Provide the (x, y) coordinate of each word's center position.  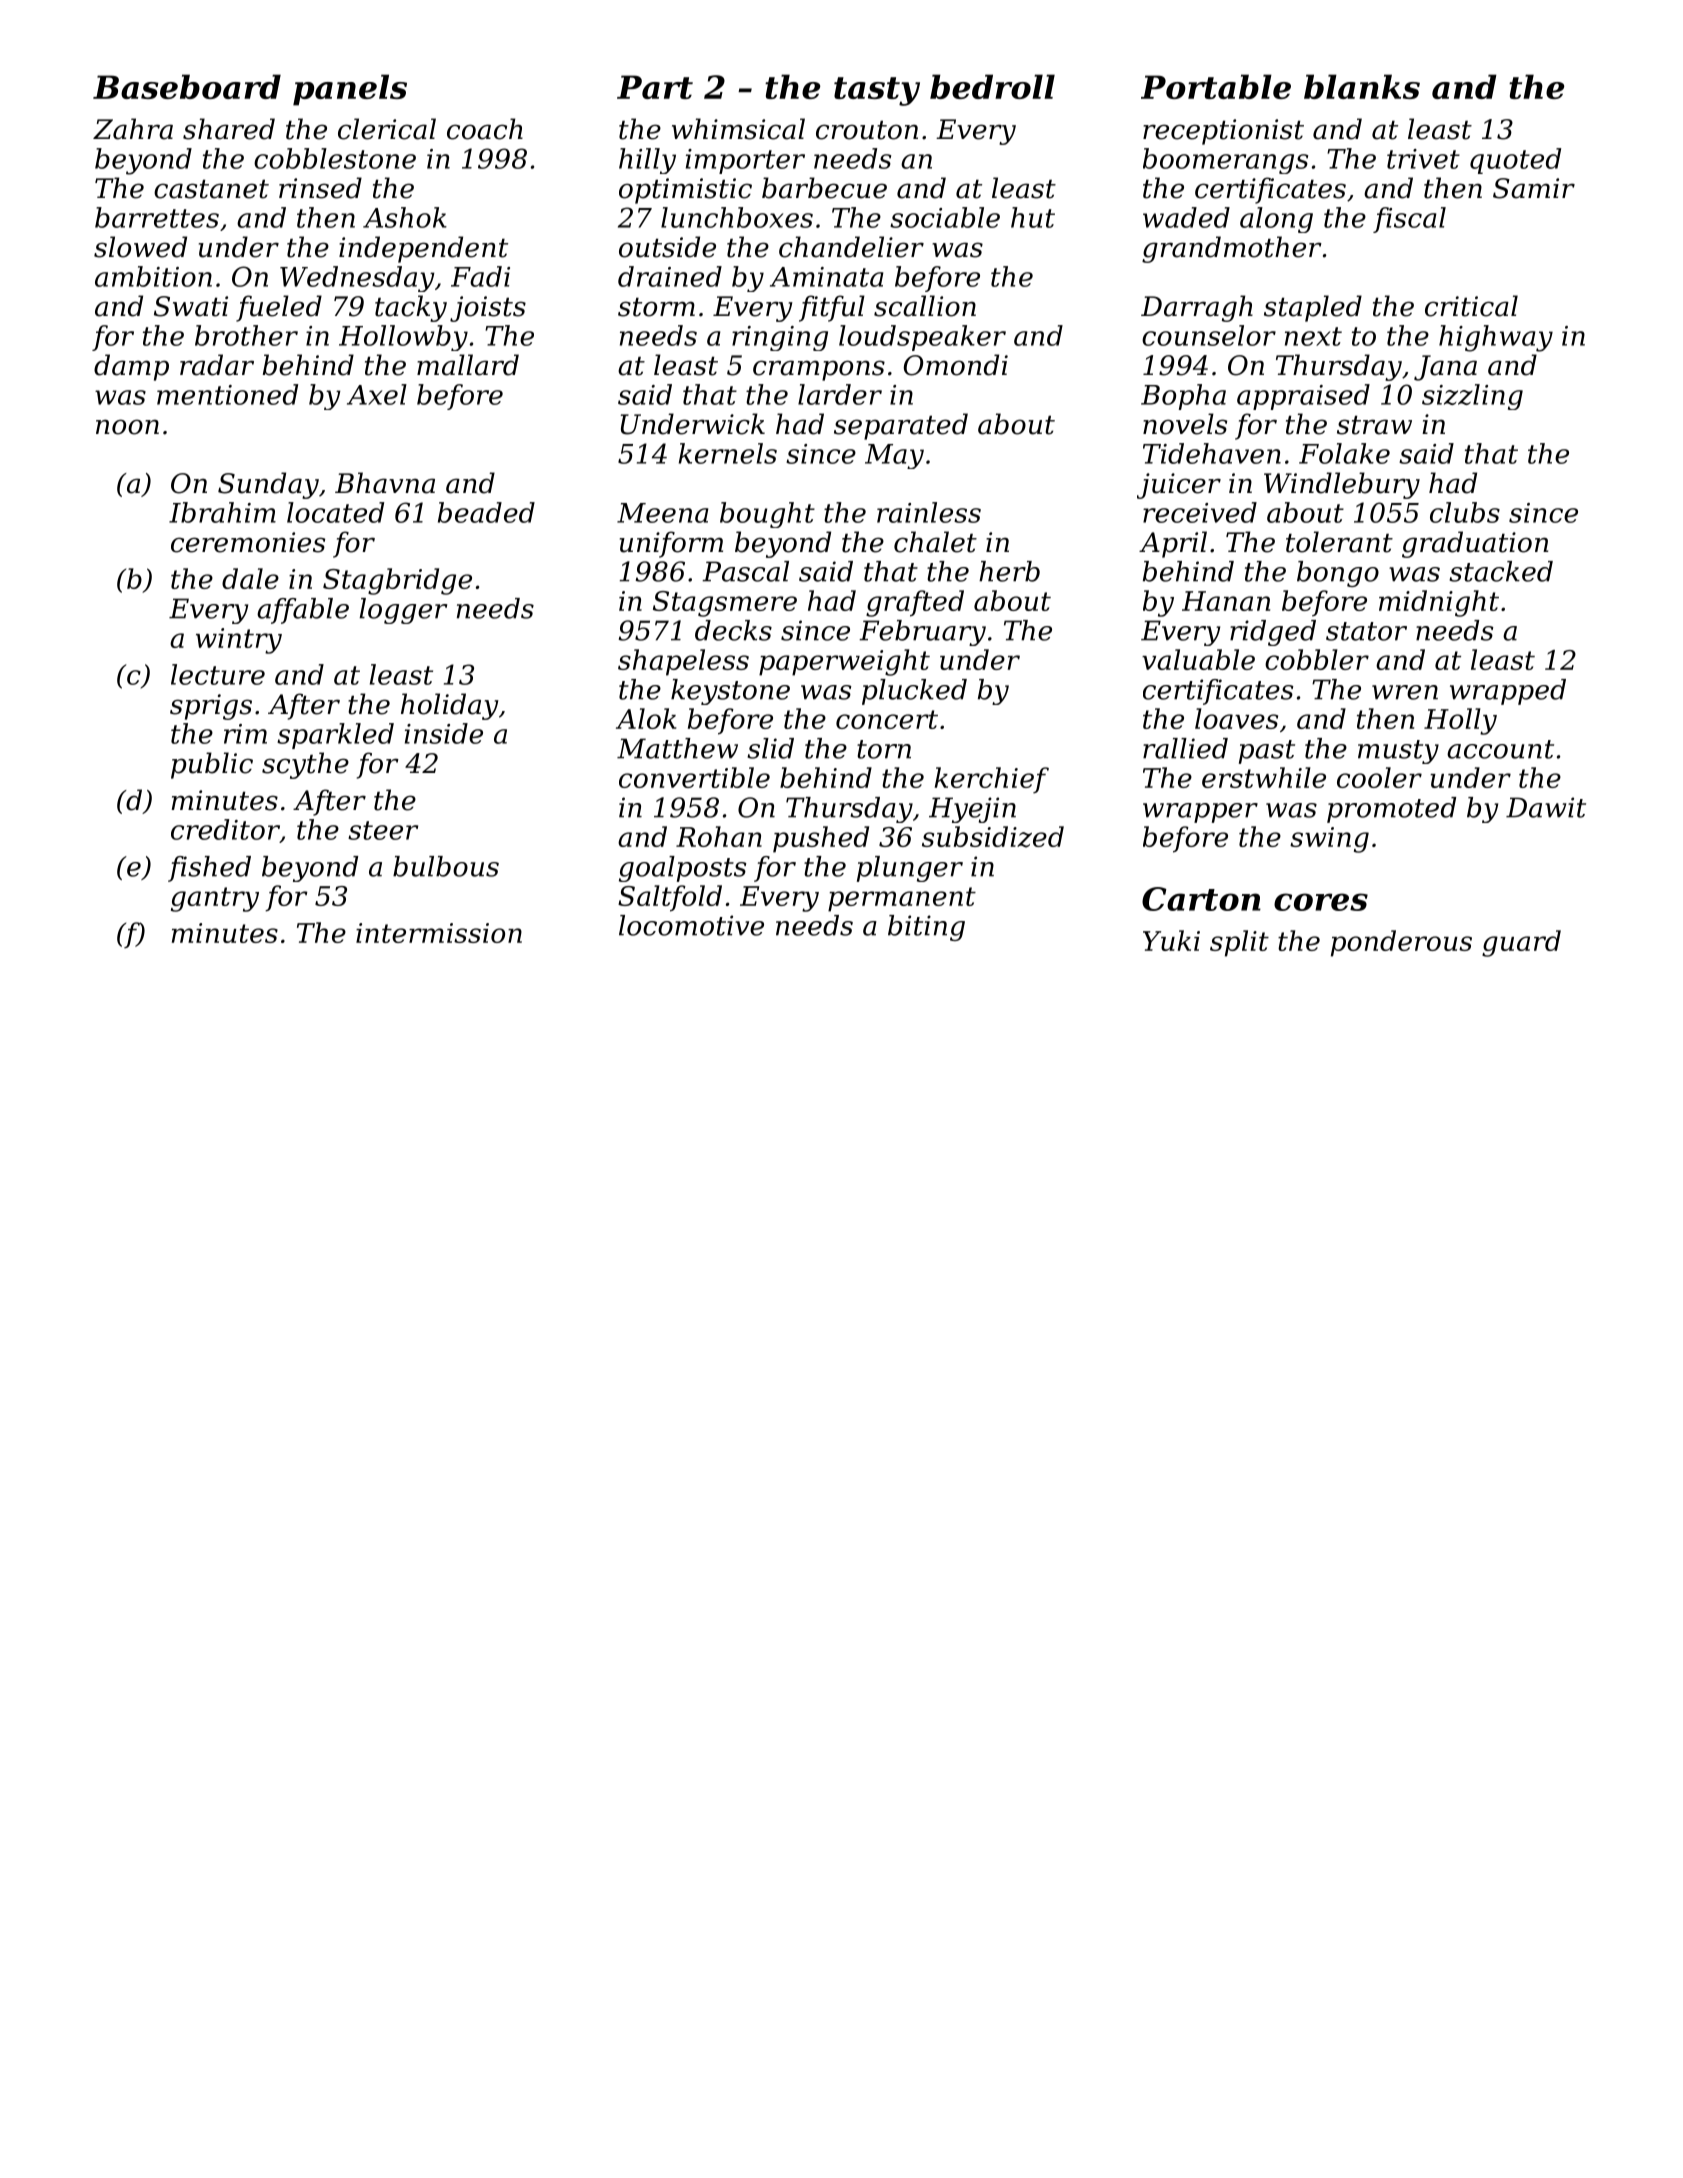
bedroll (992, 86)
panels (350, 90)
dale (250, 578)
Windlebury (1342, 485)
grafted (915, 603)
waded (1186, 217)
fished (209, 869)
